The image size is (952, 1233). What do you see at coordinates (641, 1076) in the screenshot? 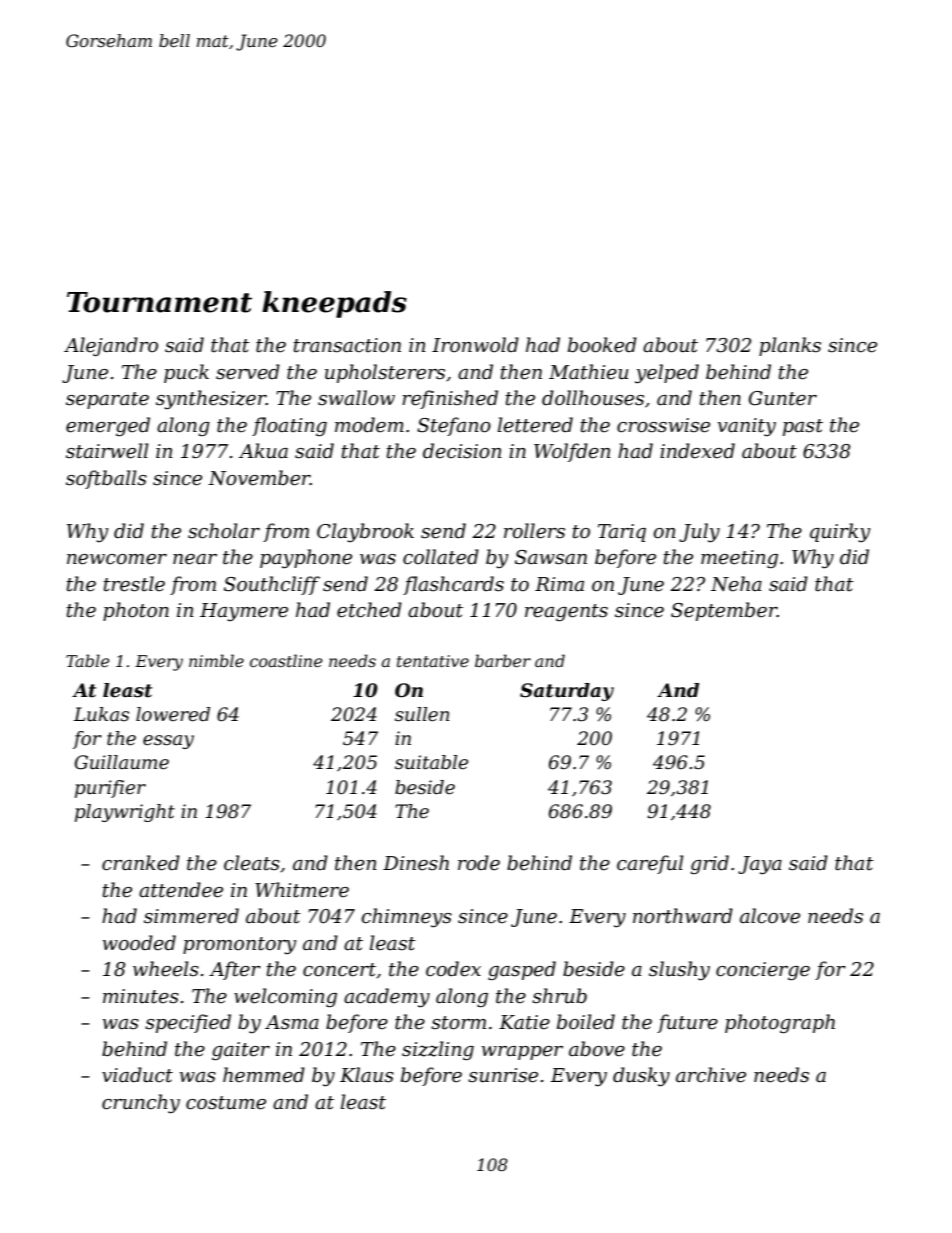
I see `dusky` at bounding box center [641, 1076].
